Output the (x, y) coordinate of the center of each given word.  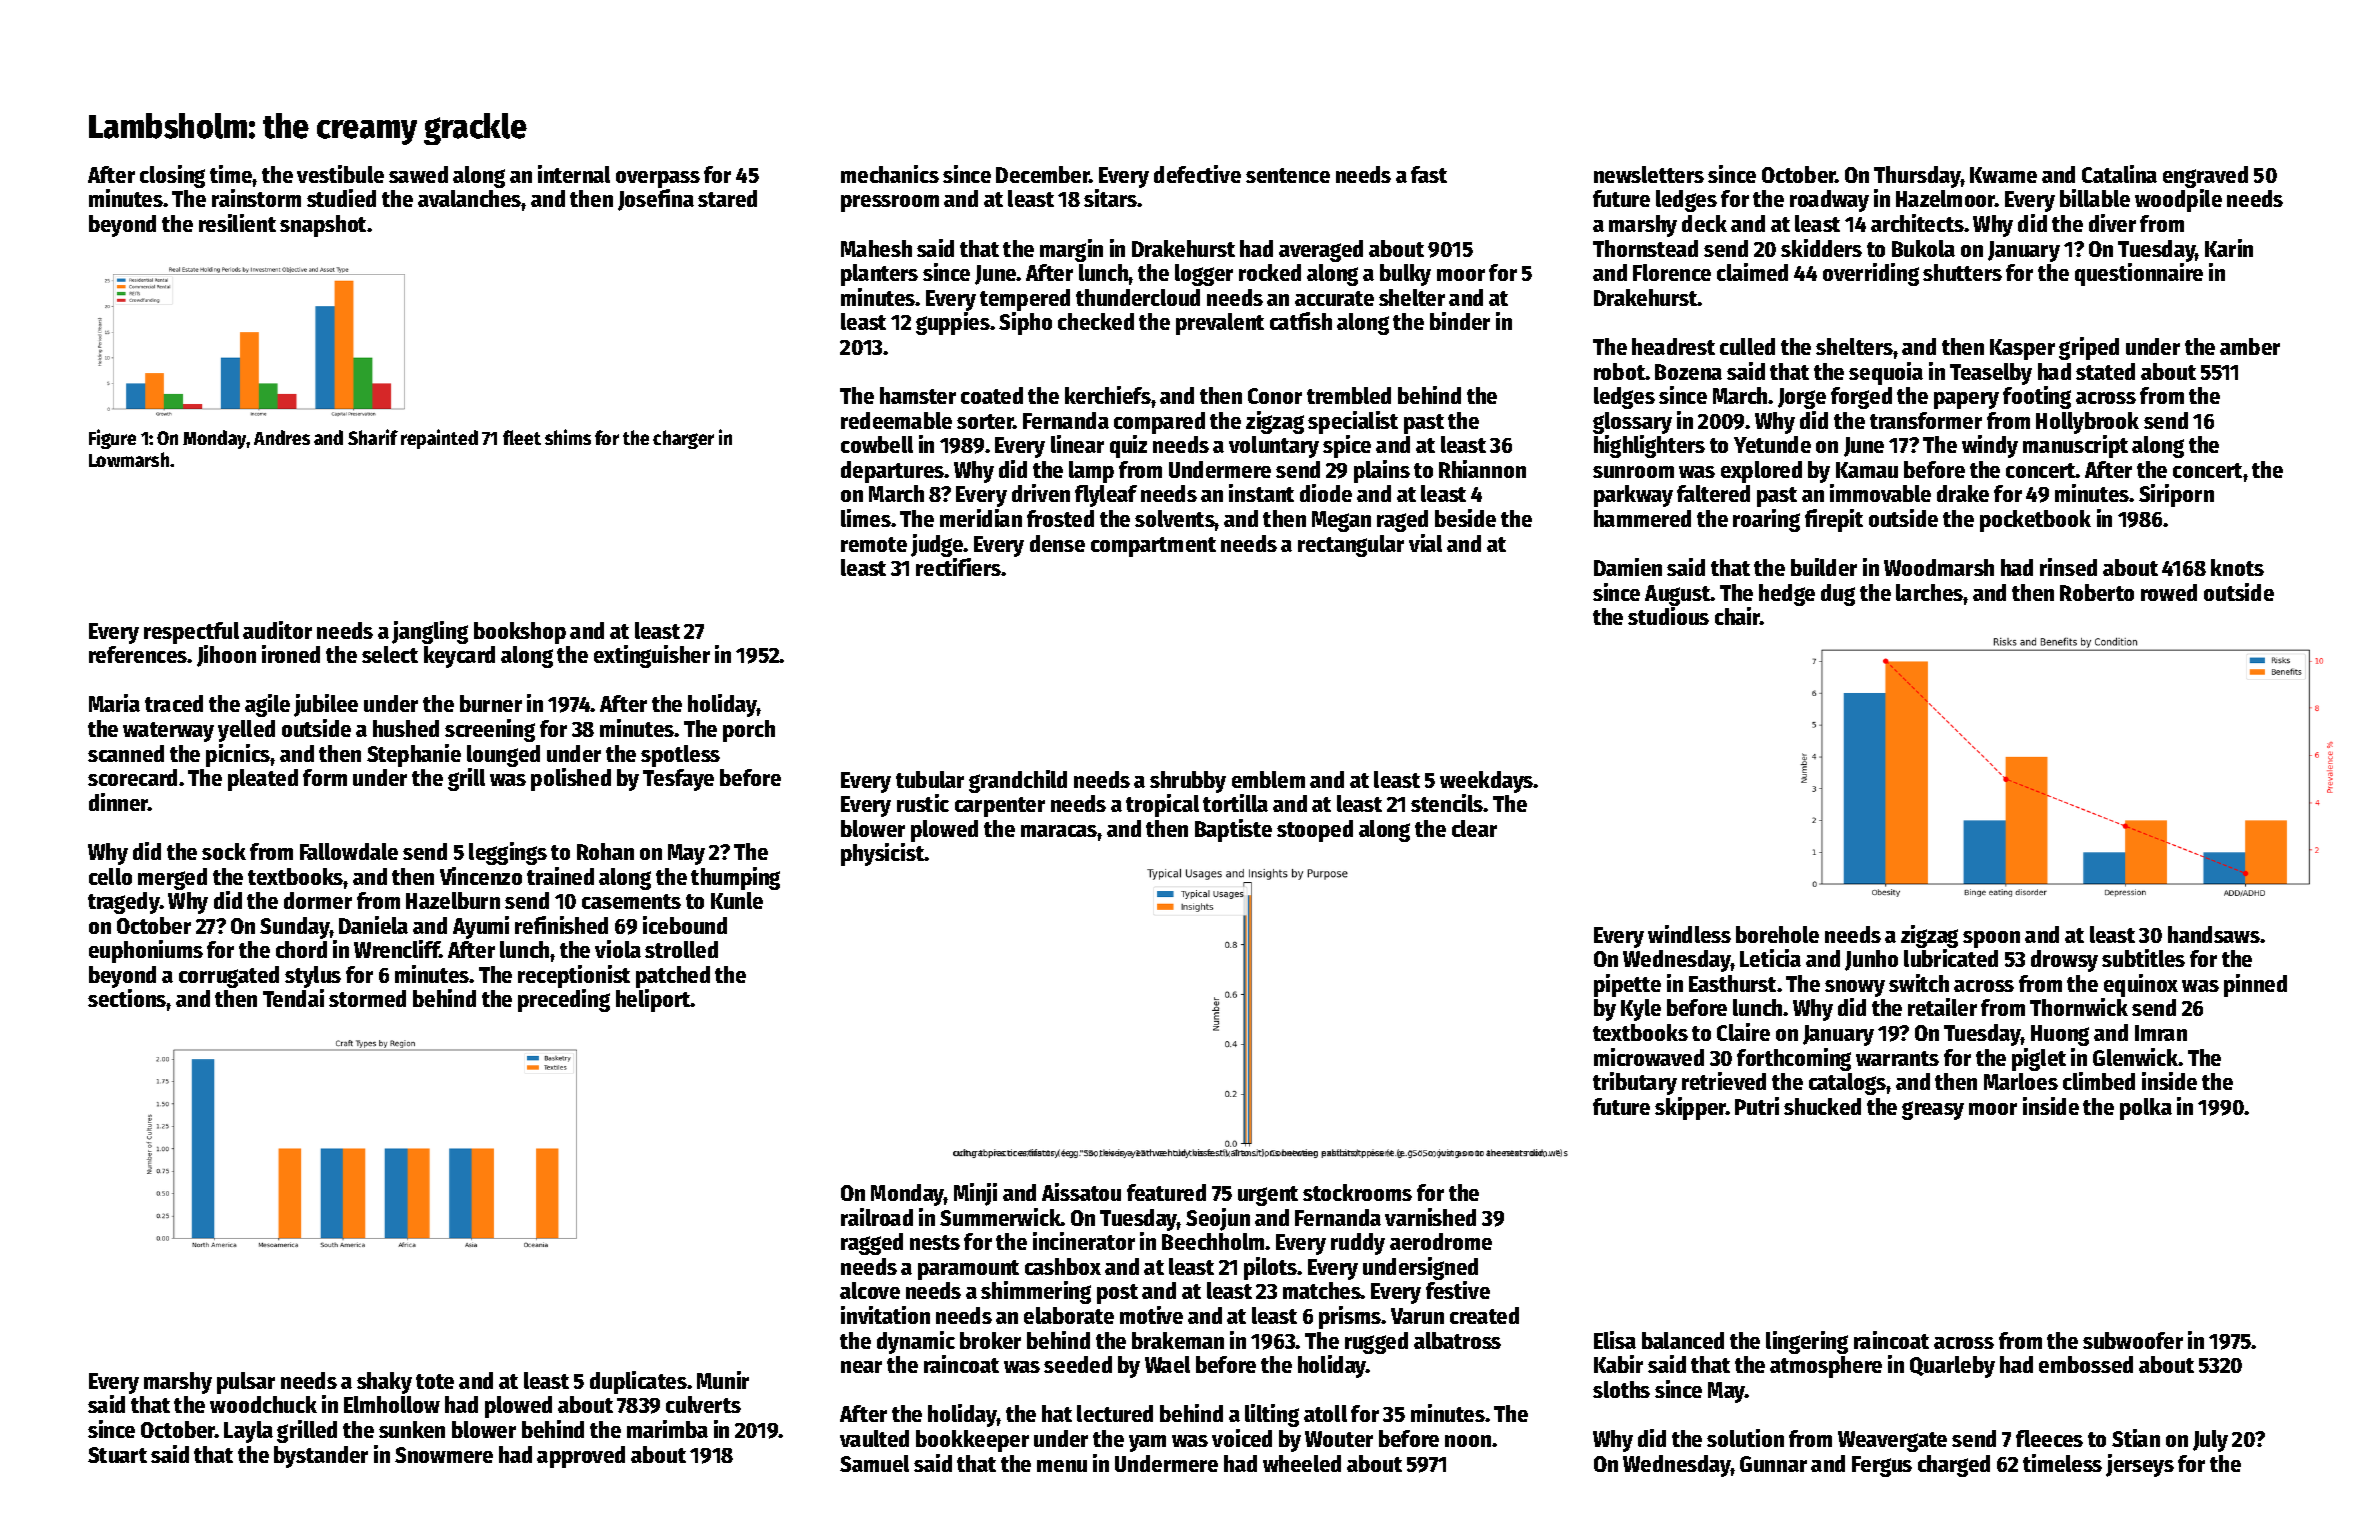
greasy (1933, 1110)
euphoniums (146, 951)
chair (1737, 616)
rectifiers (958, 567)
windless (1689, 934)
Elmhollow (392, 1404)
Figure (112, 439)
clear (1474, 828)
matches (1322, 1290)
